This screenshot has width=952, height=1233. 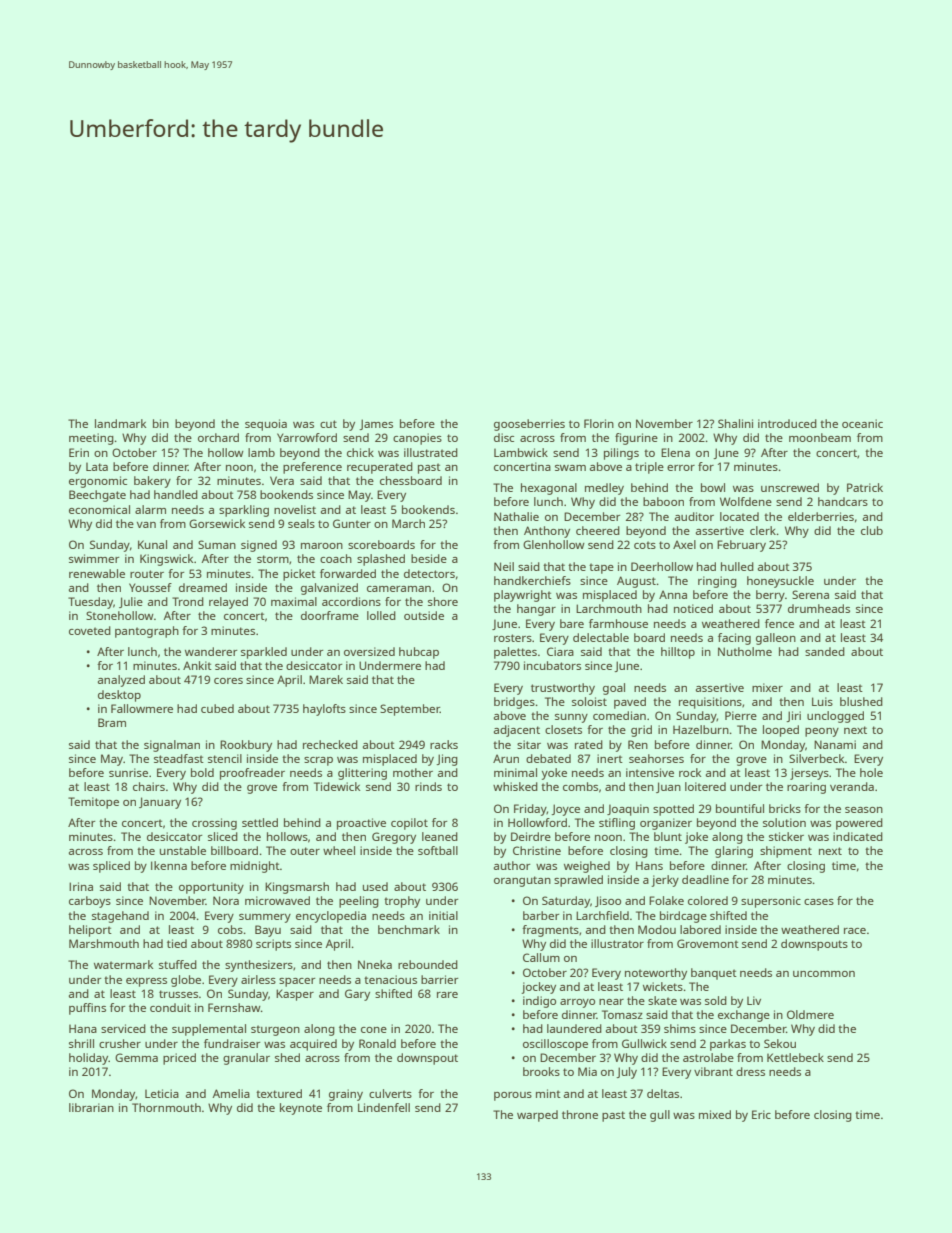 What do you see at coordinates (512, 865) in the screenshot?
I see `author` at bounding box center [512, 865].
